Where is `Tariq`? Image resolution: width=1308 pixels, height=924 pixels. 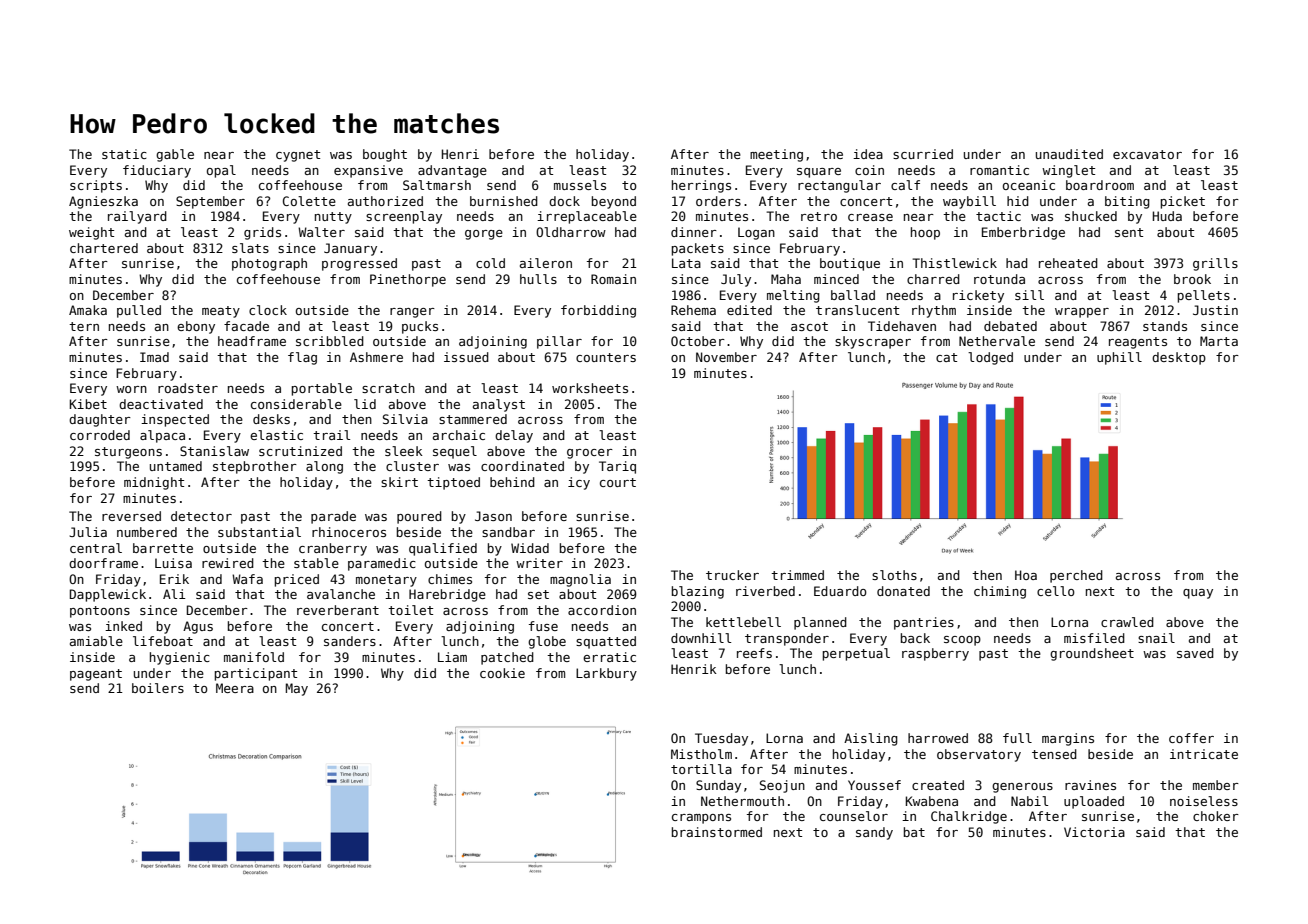
Tariq is located at coordinates (617, 467).
